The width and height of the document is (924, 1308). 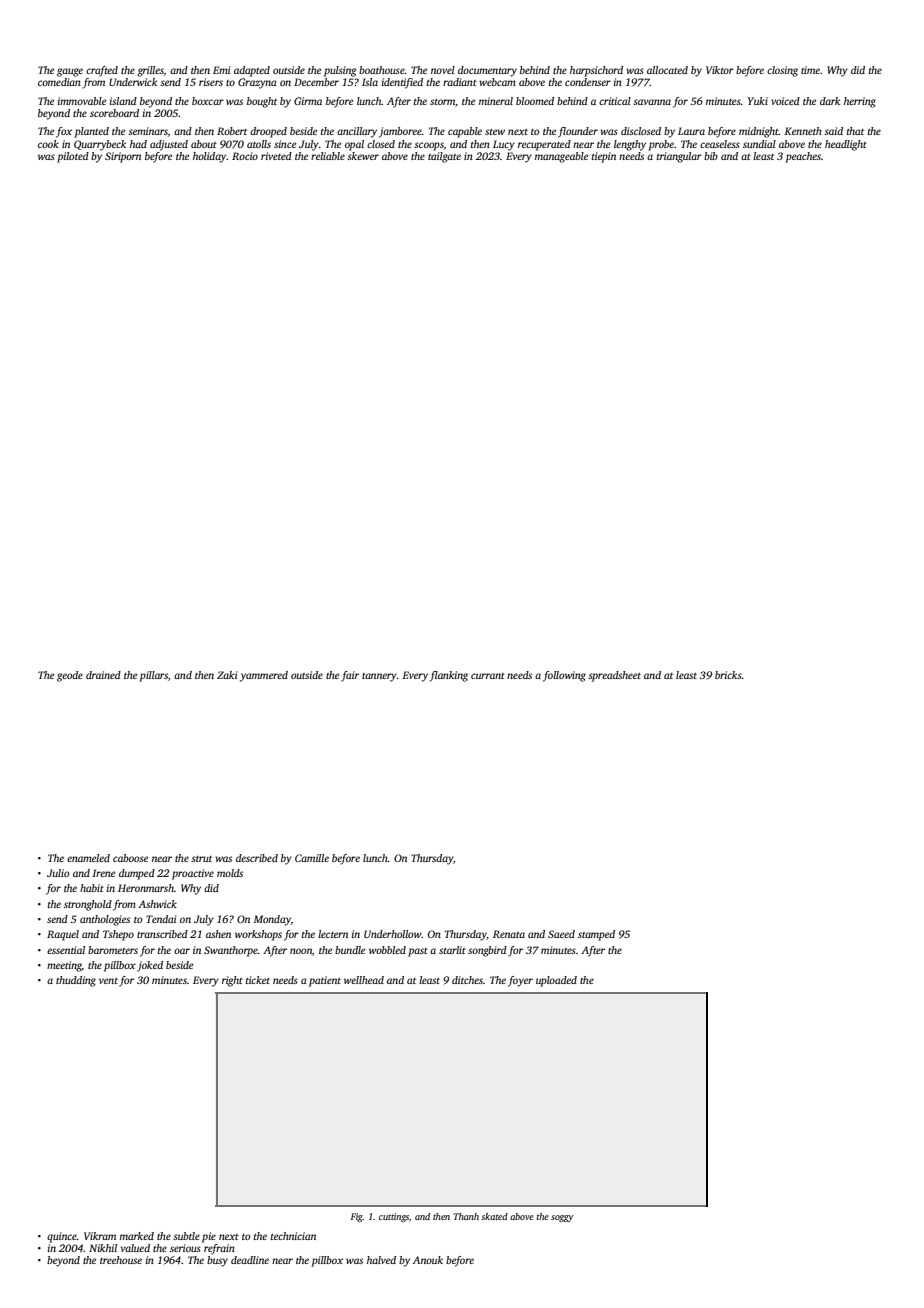 What do you see at coordinates (810, 70) in the document?
I see `time` at bounding box center [810, 70].
